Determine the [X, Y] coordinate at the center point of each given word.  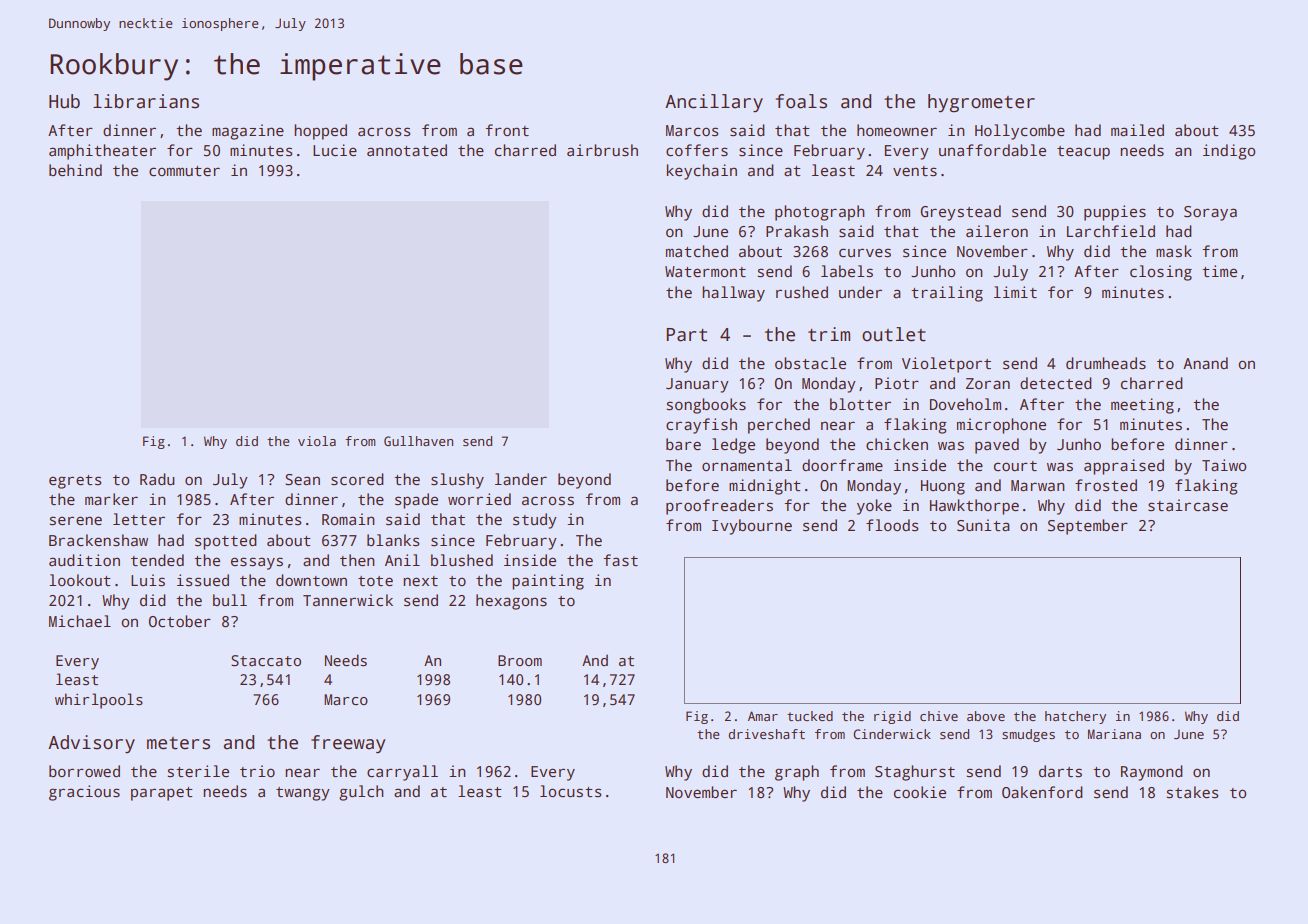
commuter [184, 171]
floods [892, 525]
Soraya [1210, 213]
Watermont [705, 271]
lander [521, 479]
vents [915, 171]
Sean [302, 480]
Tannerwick [348, 600]
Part [686, 335]
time [1219, 271]
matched [697, 251]
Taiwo [1224, 465]
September [1088, 527]
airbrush [602, 150]
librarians [146, 101]
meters [178, 743]
